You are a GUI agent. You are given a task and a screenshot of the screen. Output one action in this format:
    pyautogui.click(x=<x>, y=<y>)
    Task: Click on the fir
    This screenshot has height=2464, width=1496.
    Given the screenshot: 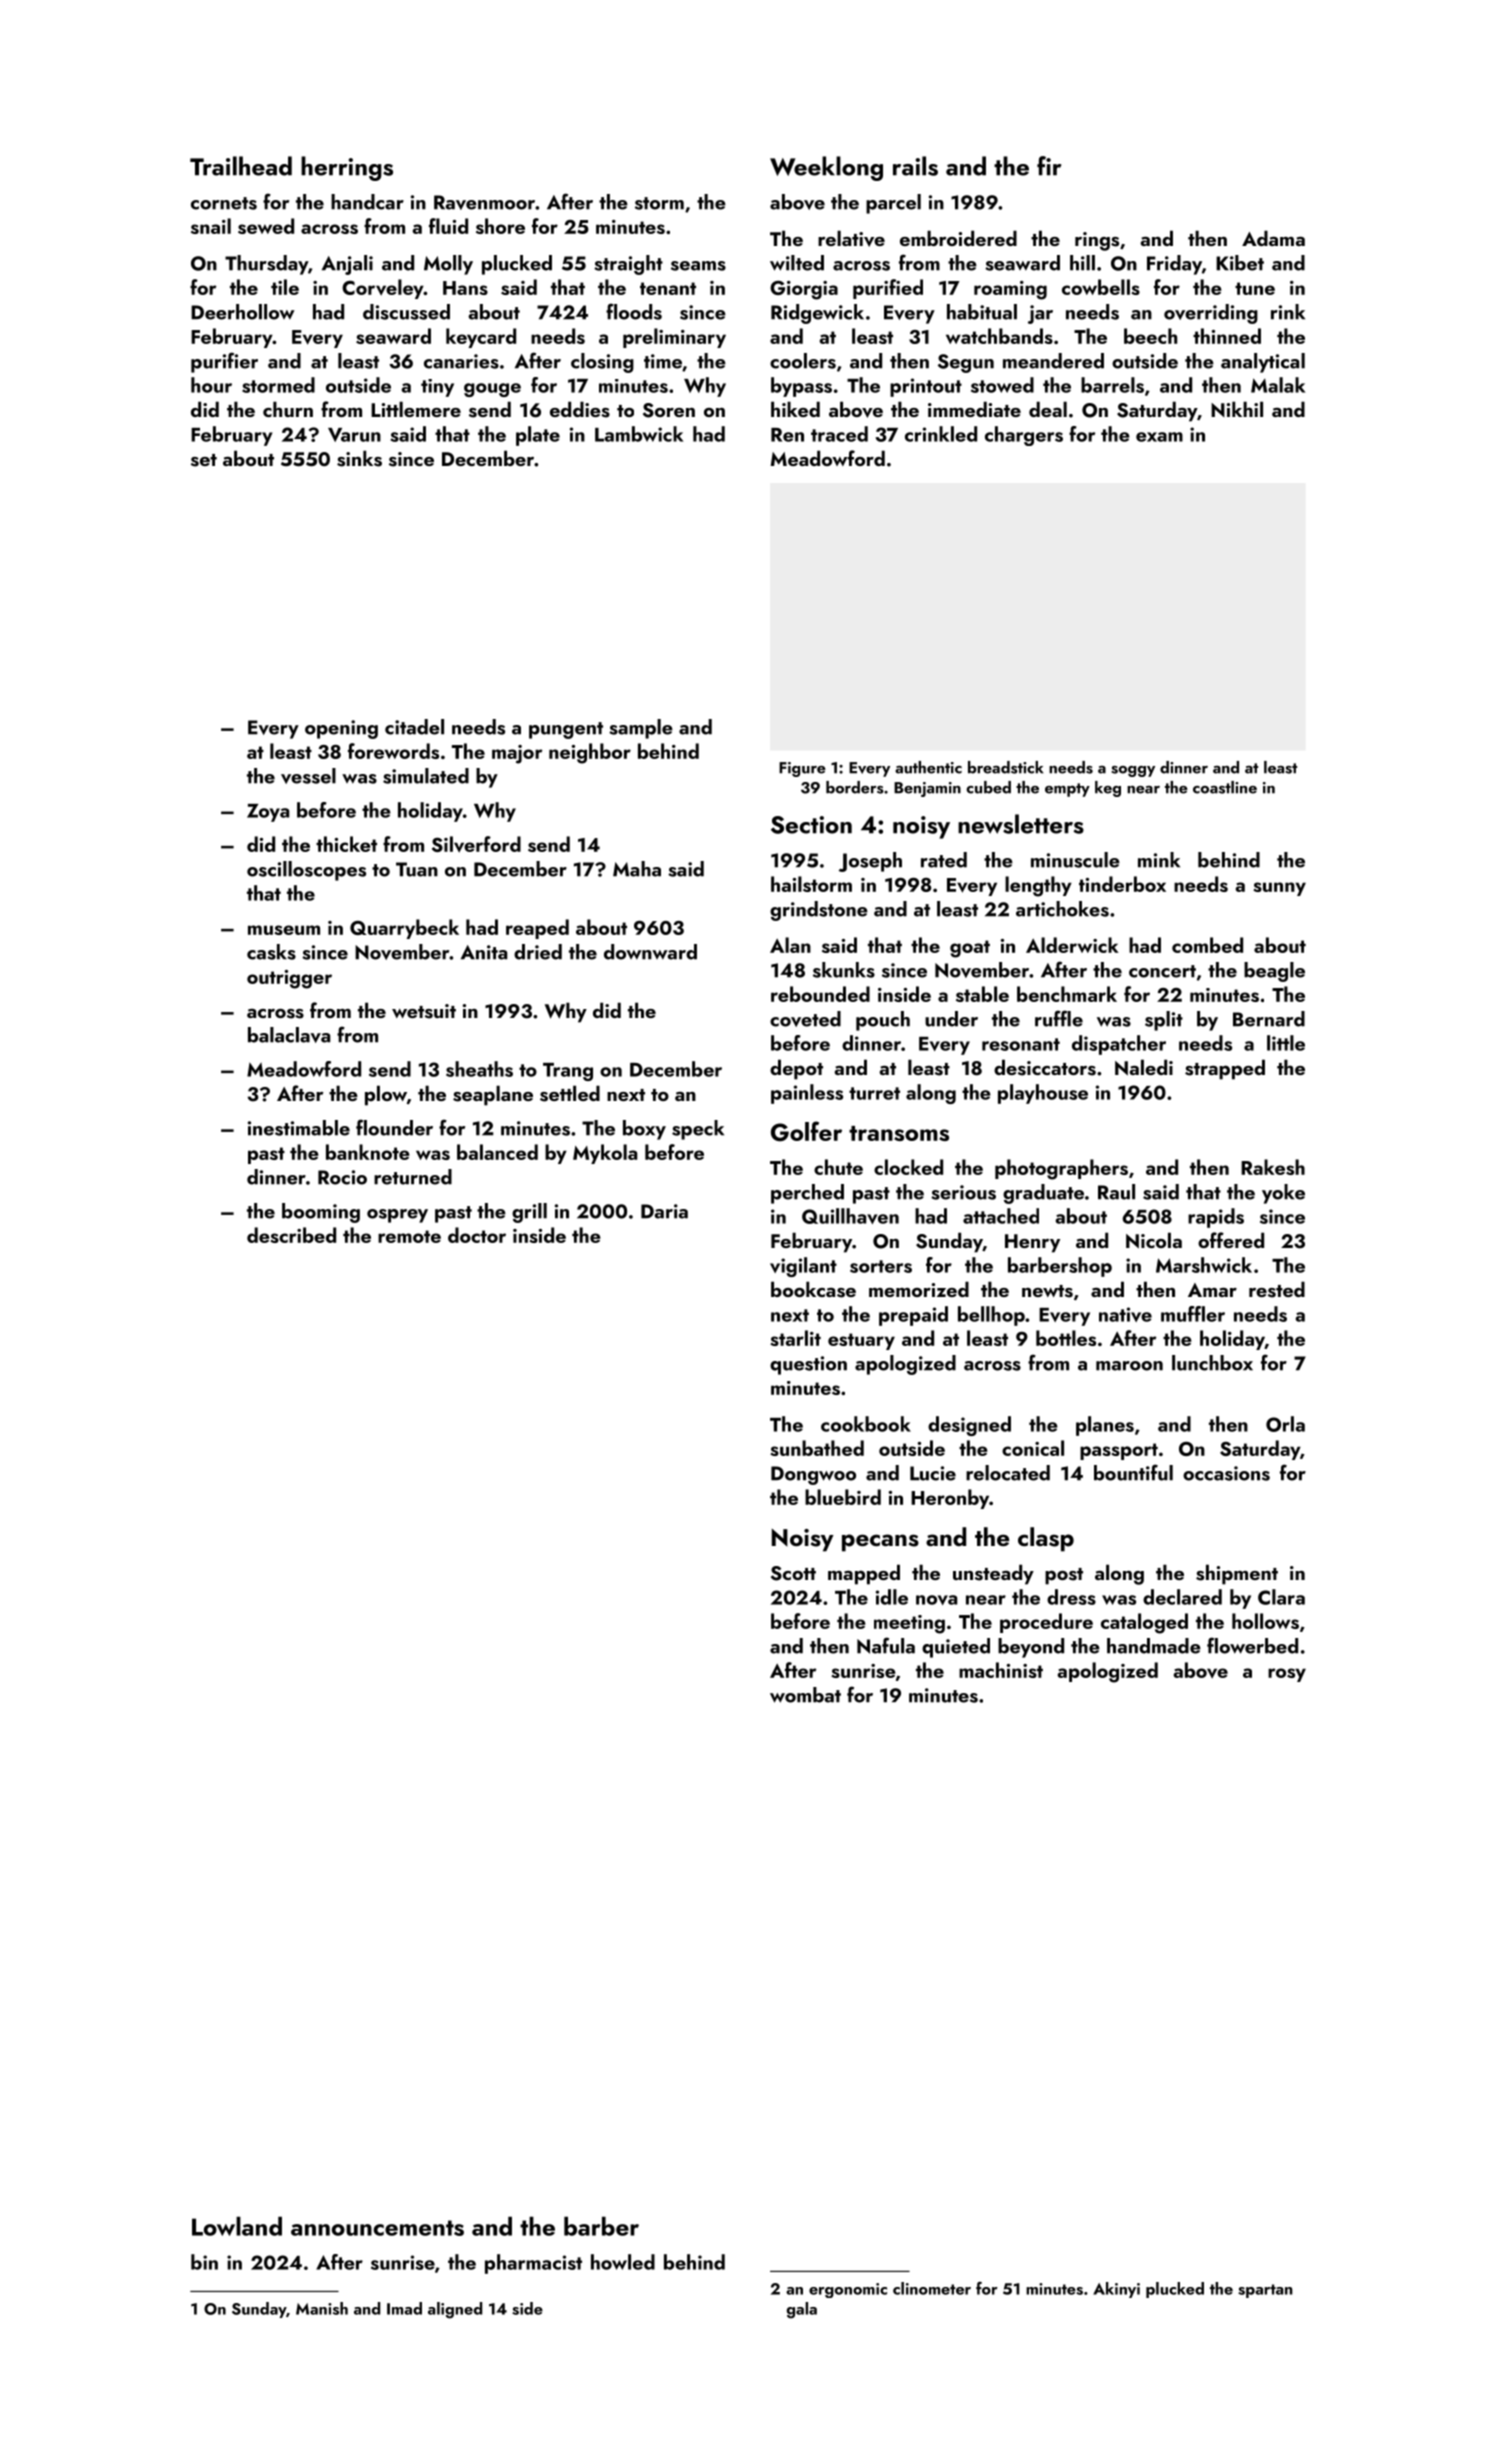 What is the action you would take?
    pyautogui.click(x=1049, y=166)
